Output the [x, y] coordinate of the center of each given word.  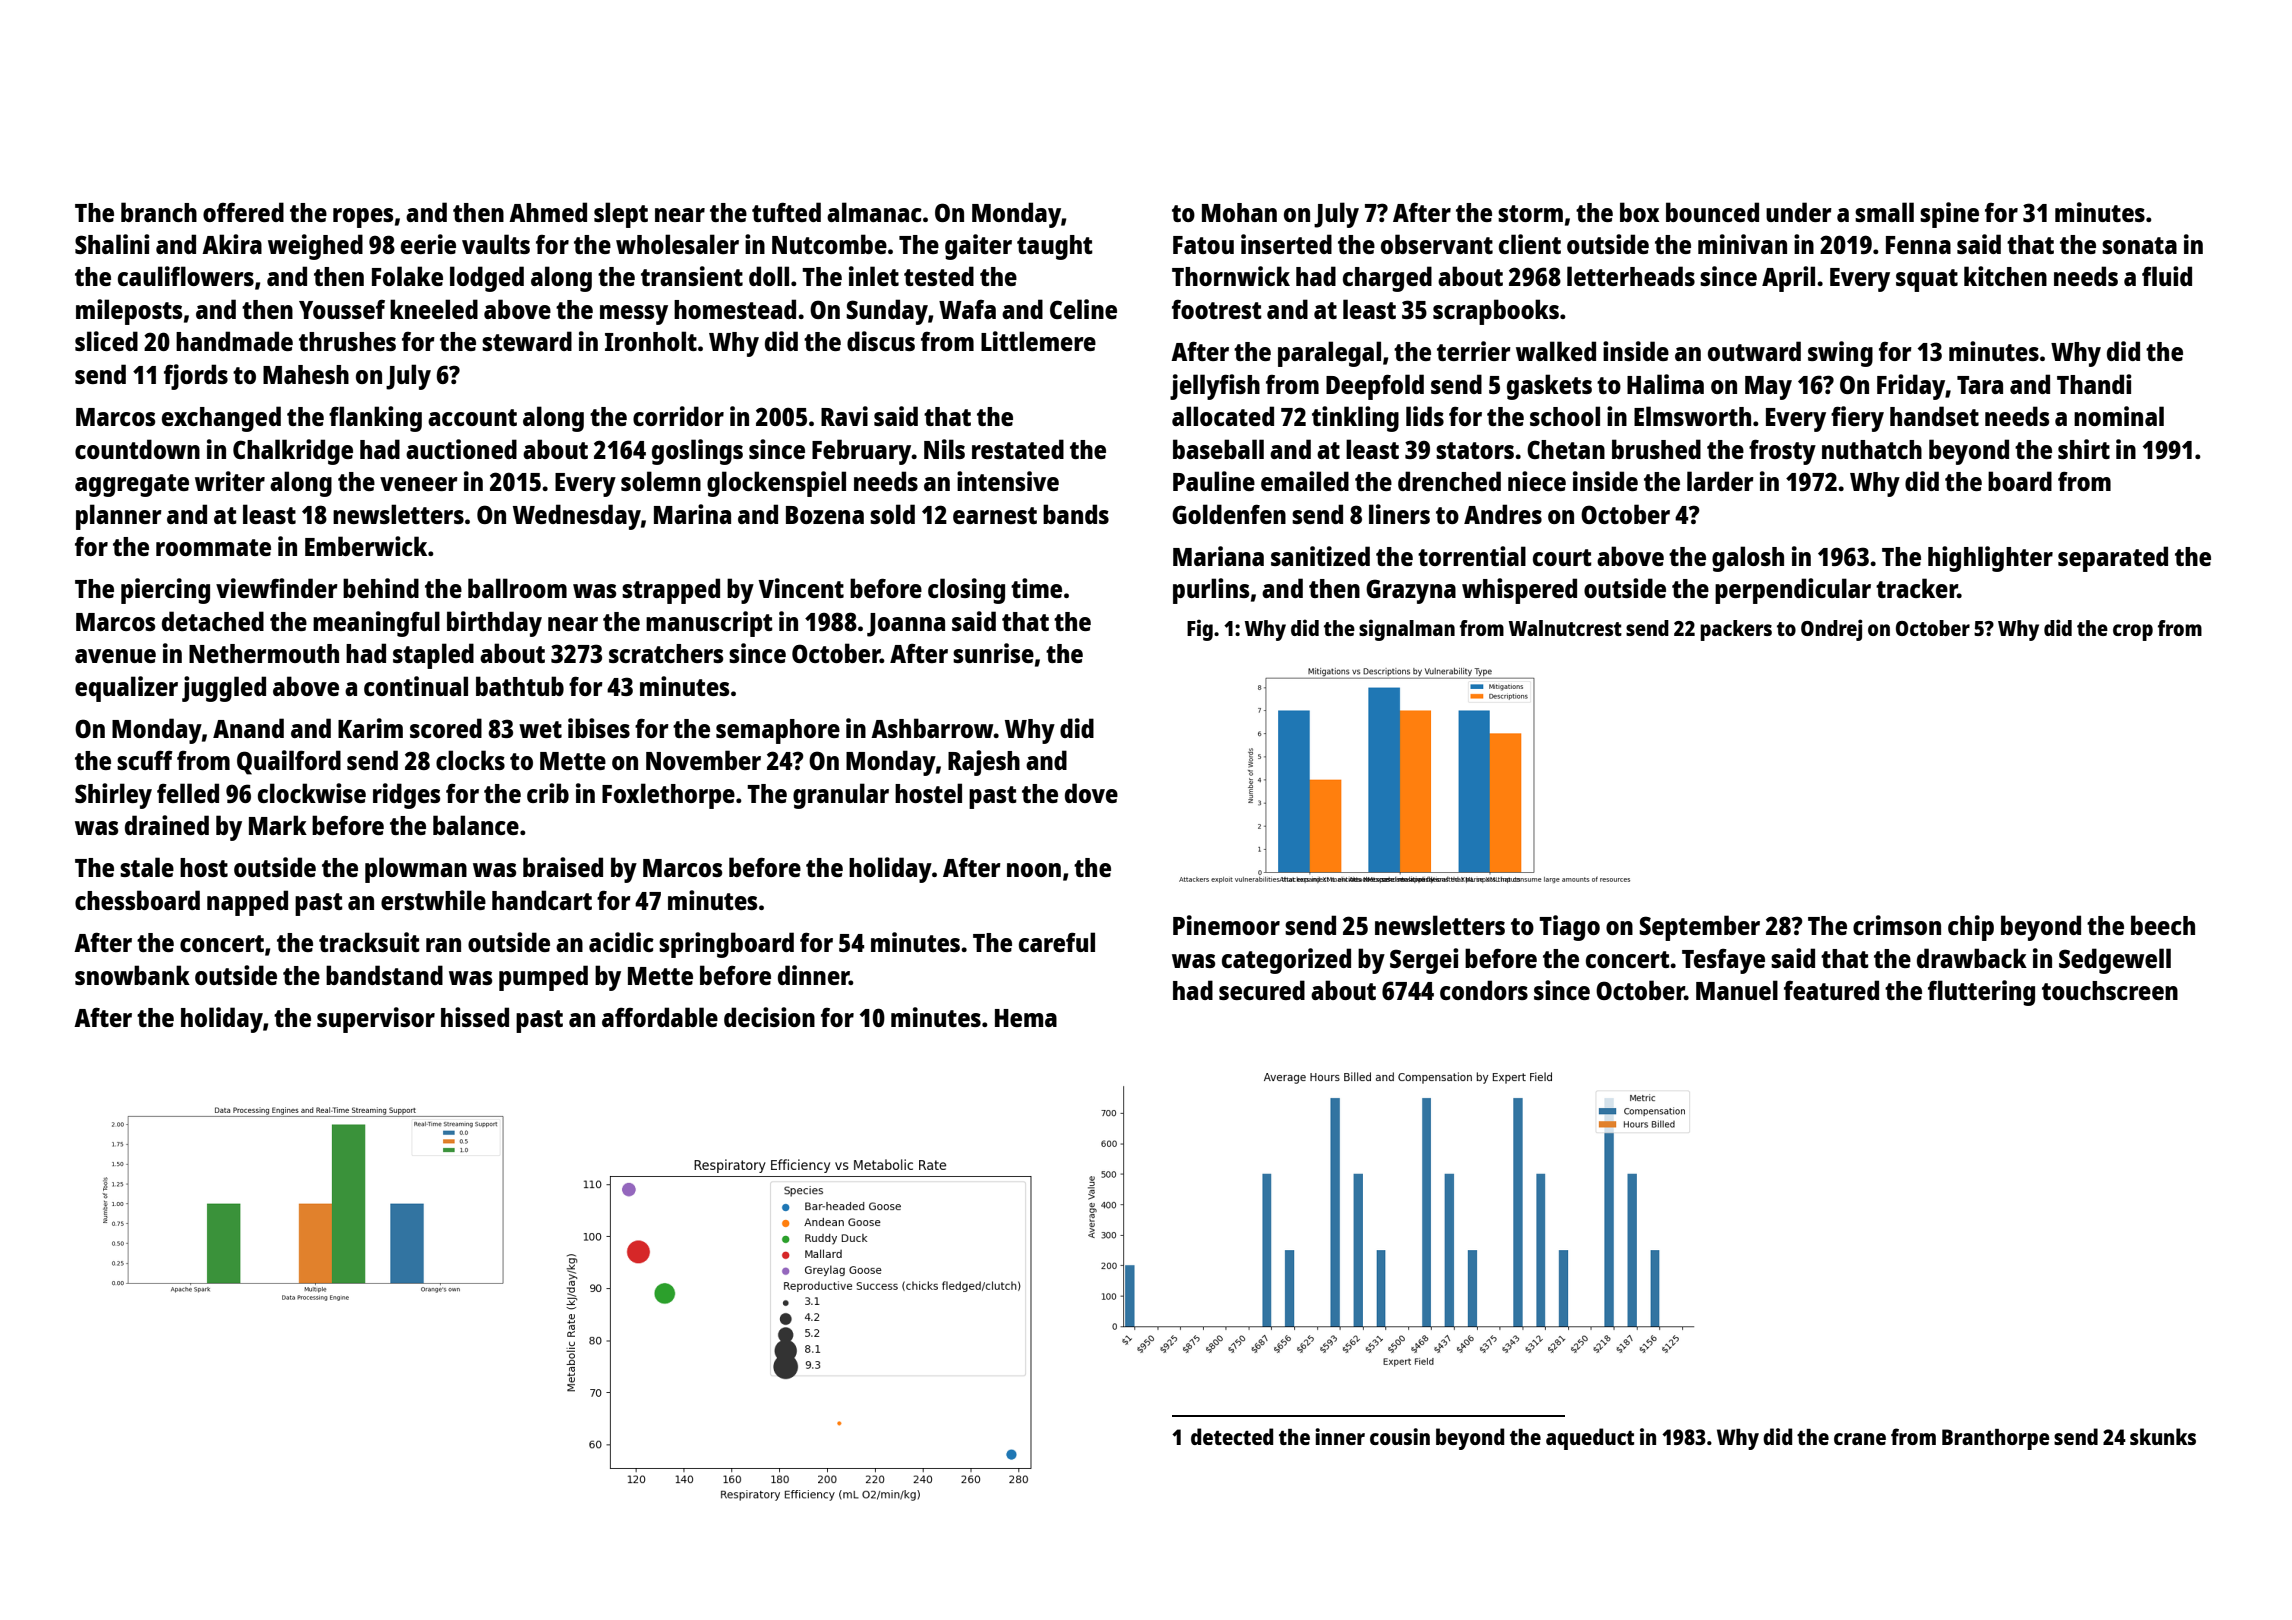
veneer [419, 484]
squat [1927, 280]
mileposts [129, 312]
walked [1556, 351]
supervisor [376, 1020]
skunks [2163, 1436]
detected [1232, 1436]
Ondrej [1832, 630]
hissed [475, 1017]
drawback [1972, 958]
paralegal [1329, 354]
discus [881, 341]
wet [540, 729]
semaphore [778, 731]
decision [769, 1017]
